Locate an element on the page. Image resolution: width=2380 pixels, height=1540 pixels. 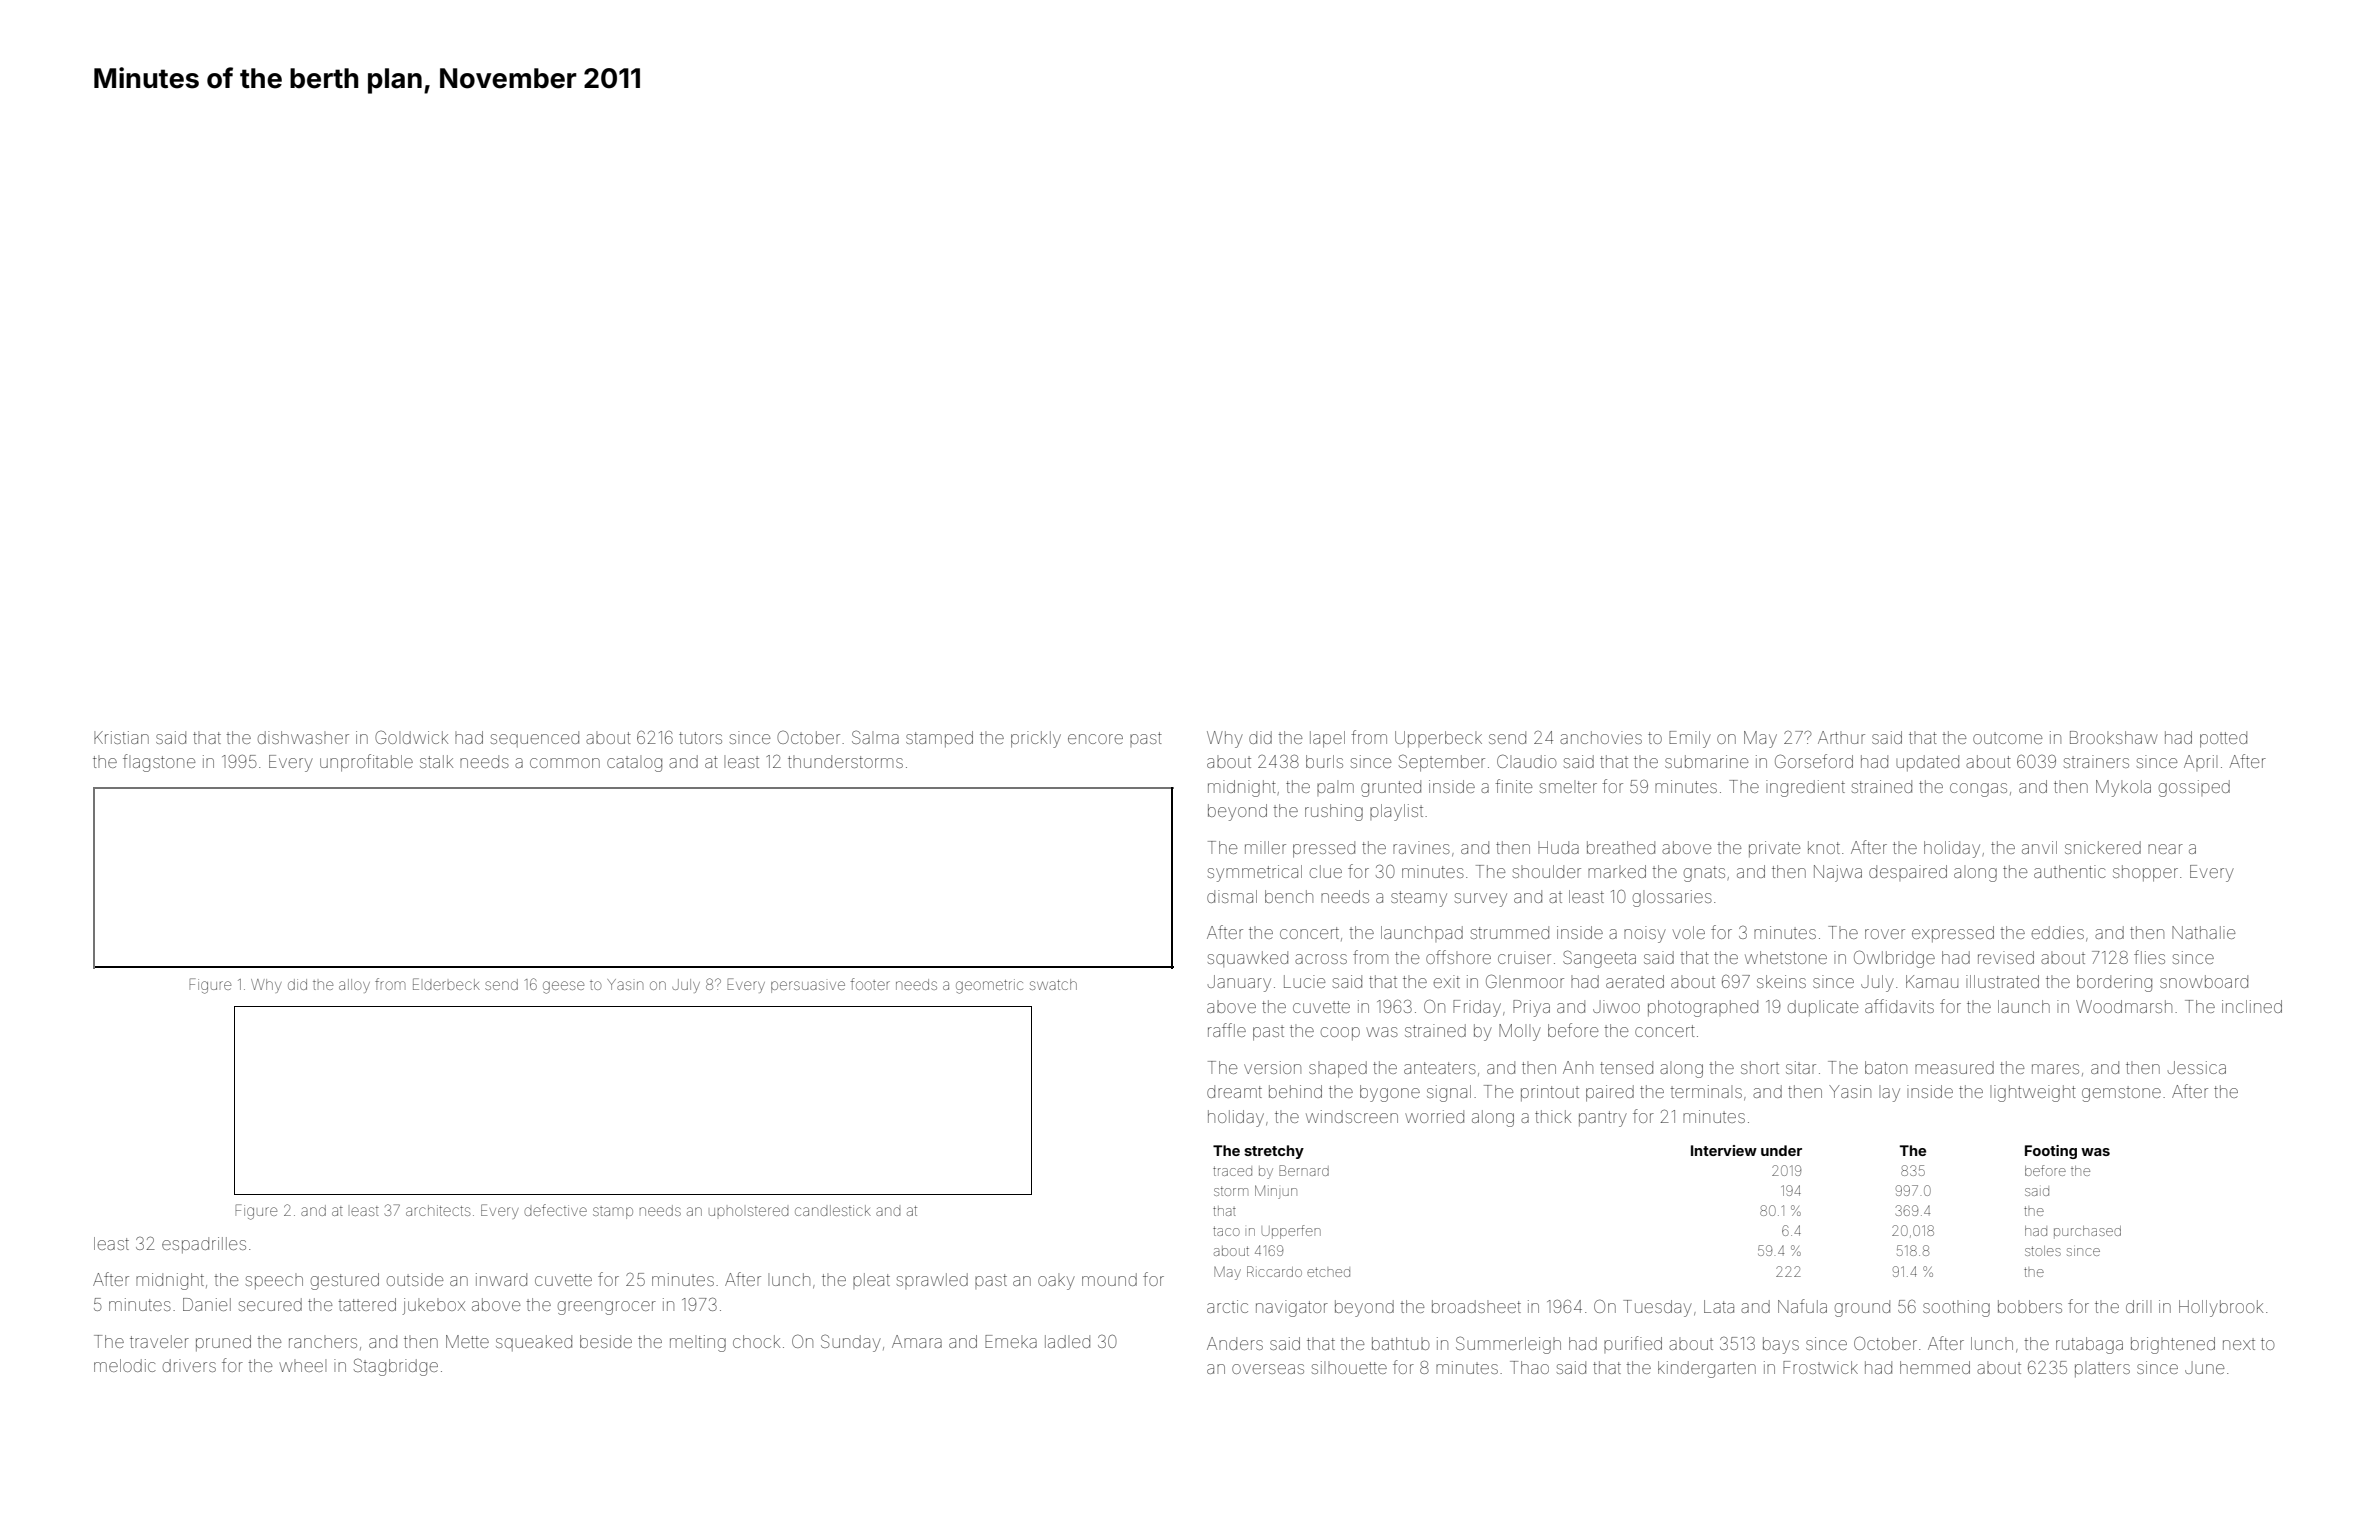
Jessica is located at coordinates (2197, 1067).
